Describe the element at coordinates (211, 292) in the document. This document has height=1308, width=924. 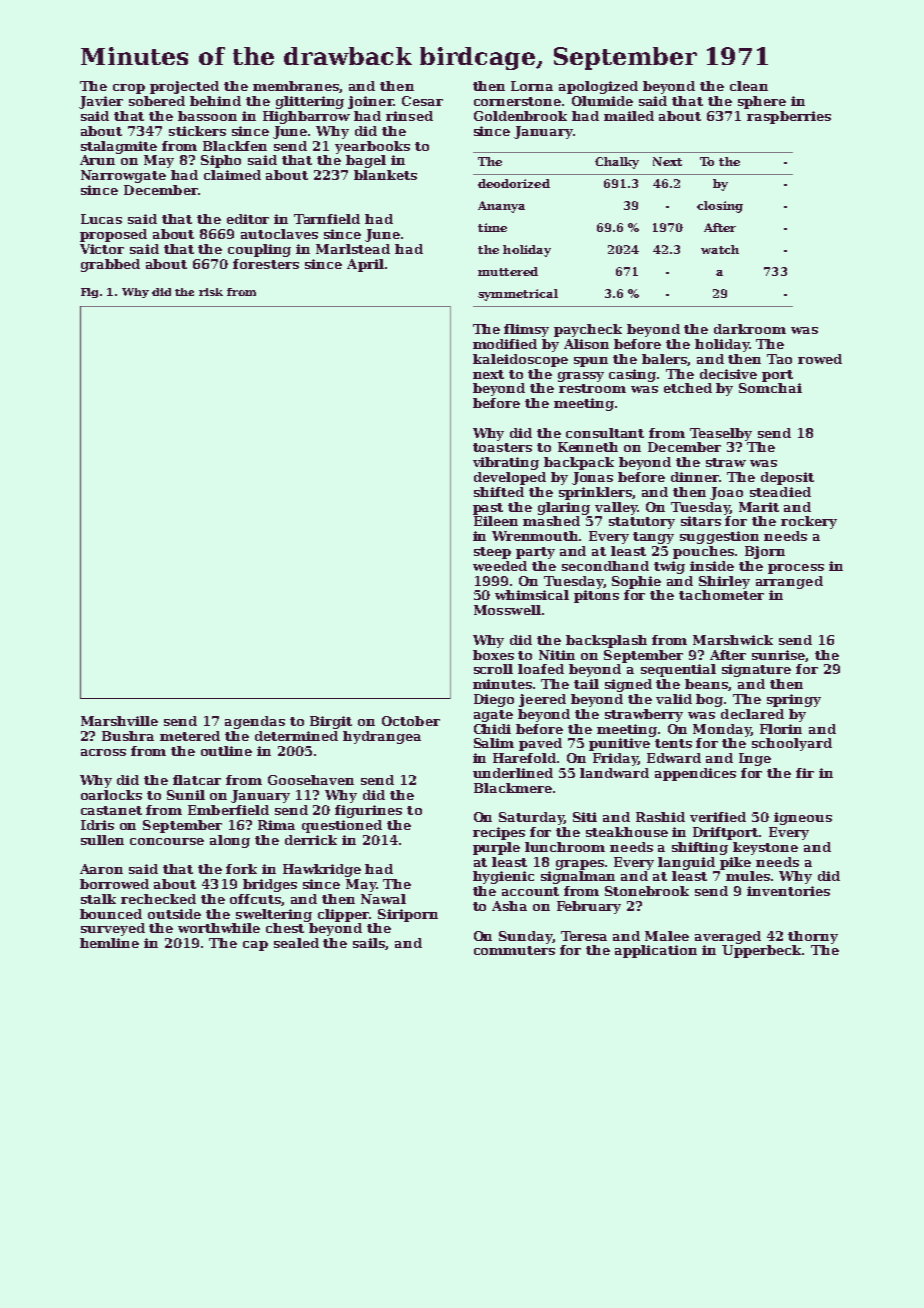
I see `risk` at that location.
